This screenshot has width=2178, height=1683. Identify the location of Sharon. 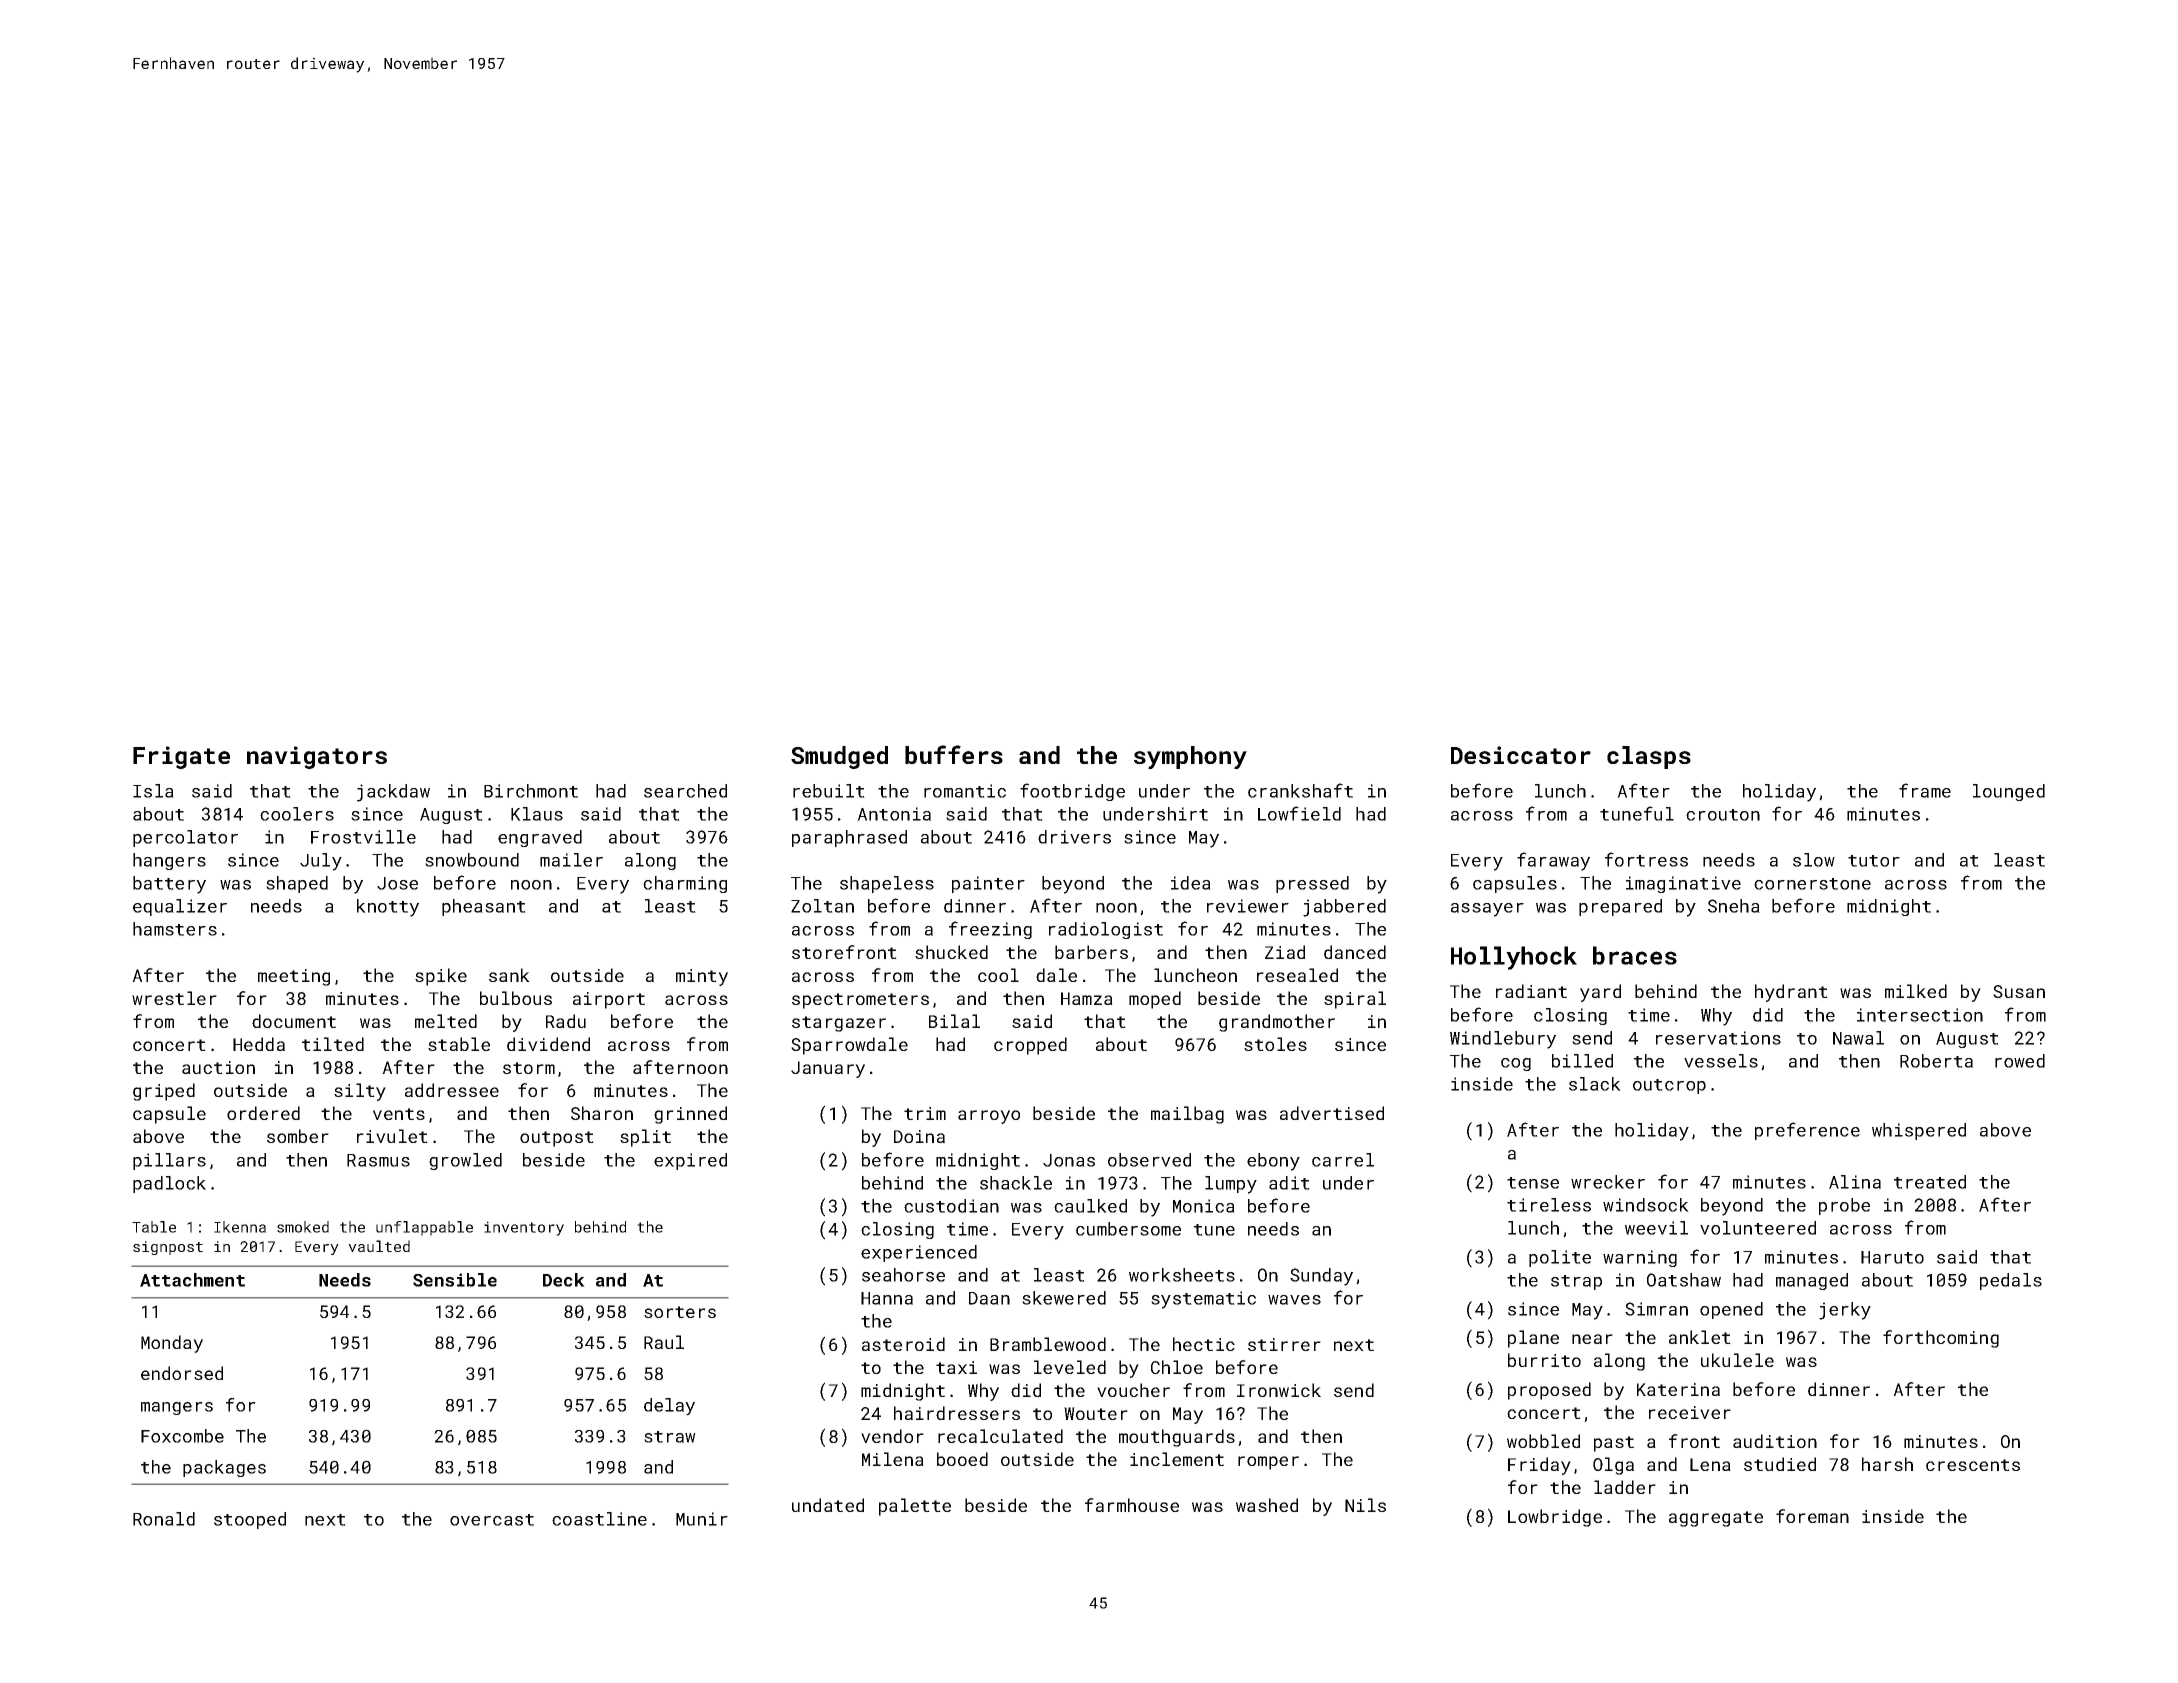
(602, 1113).
